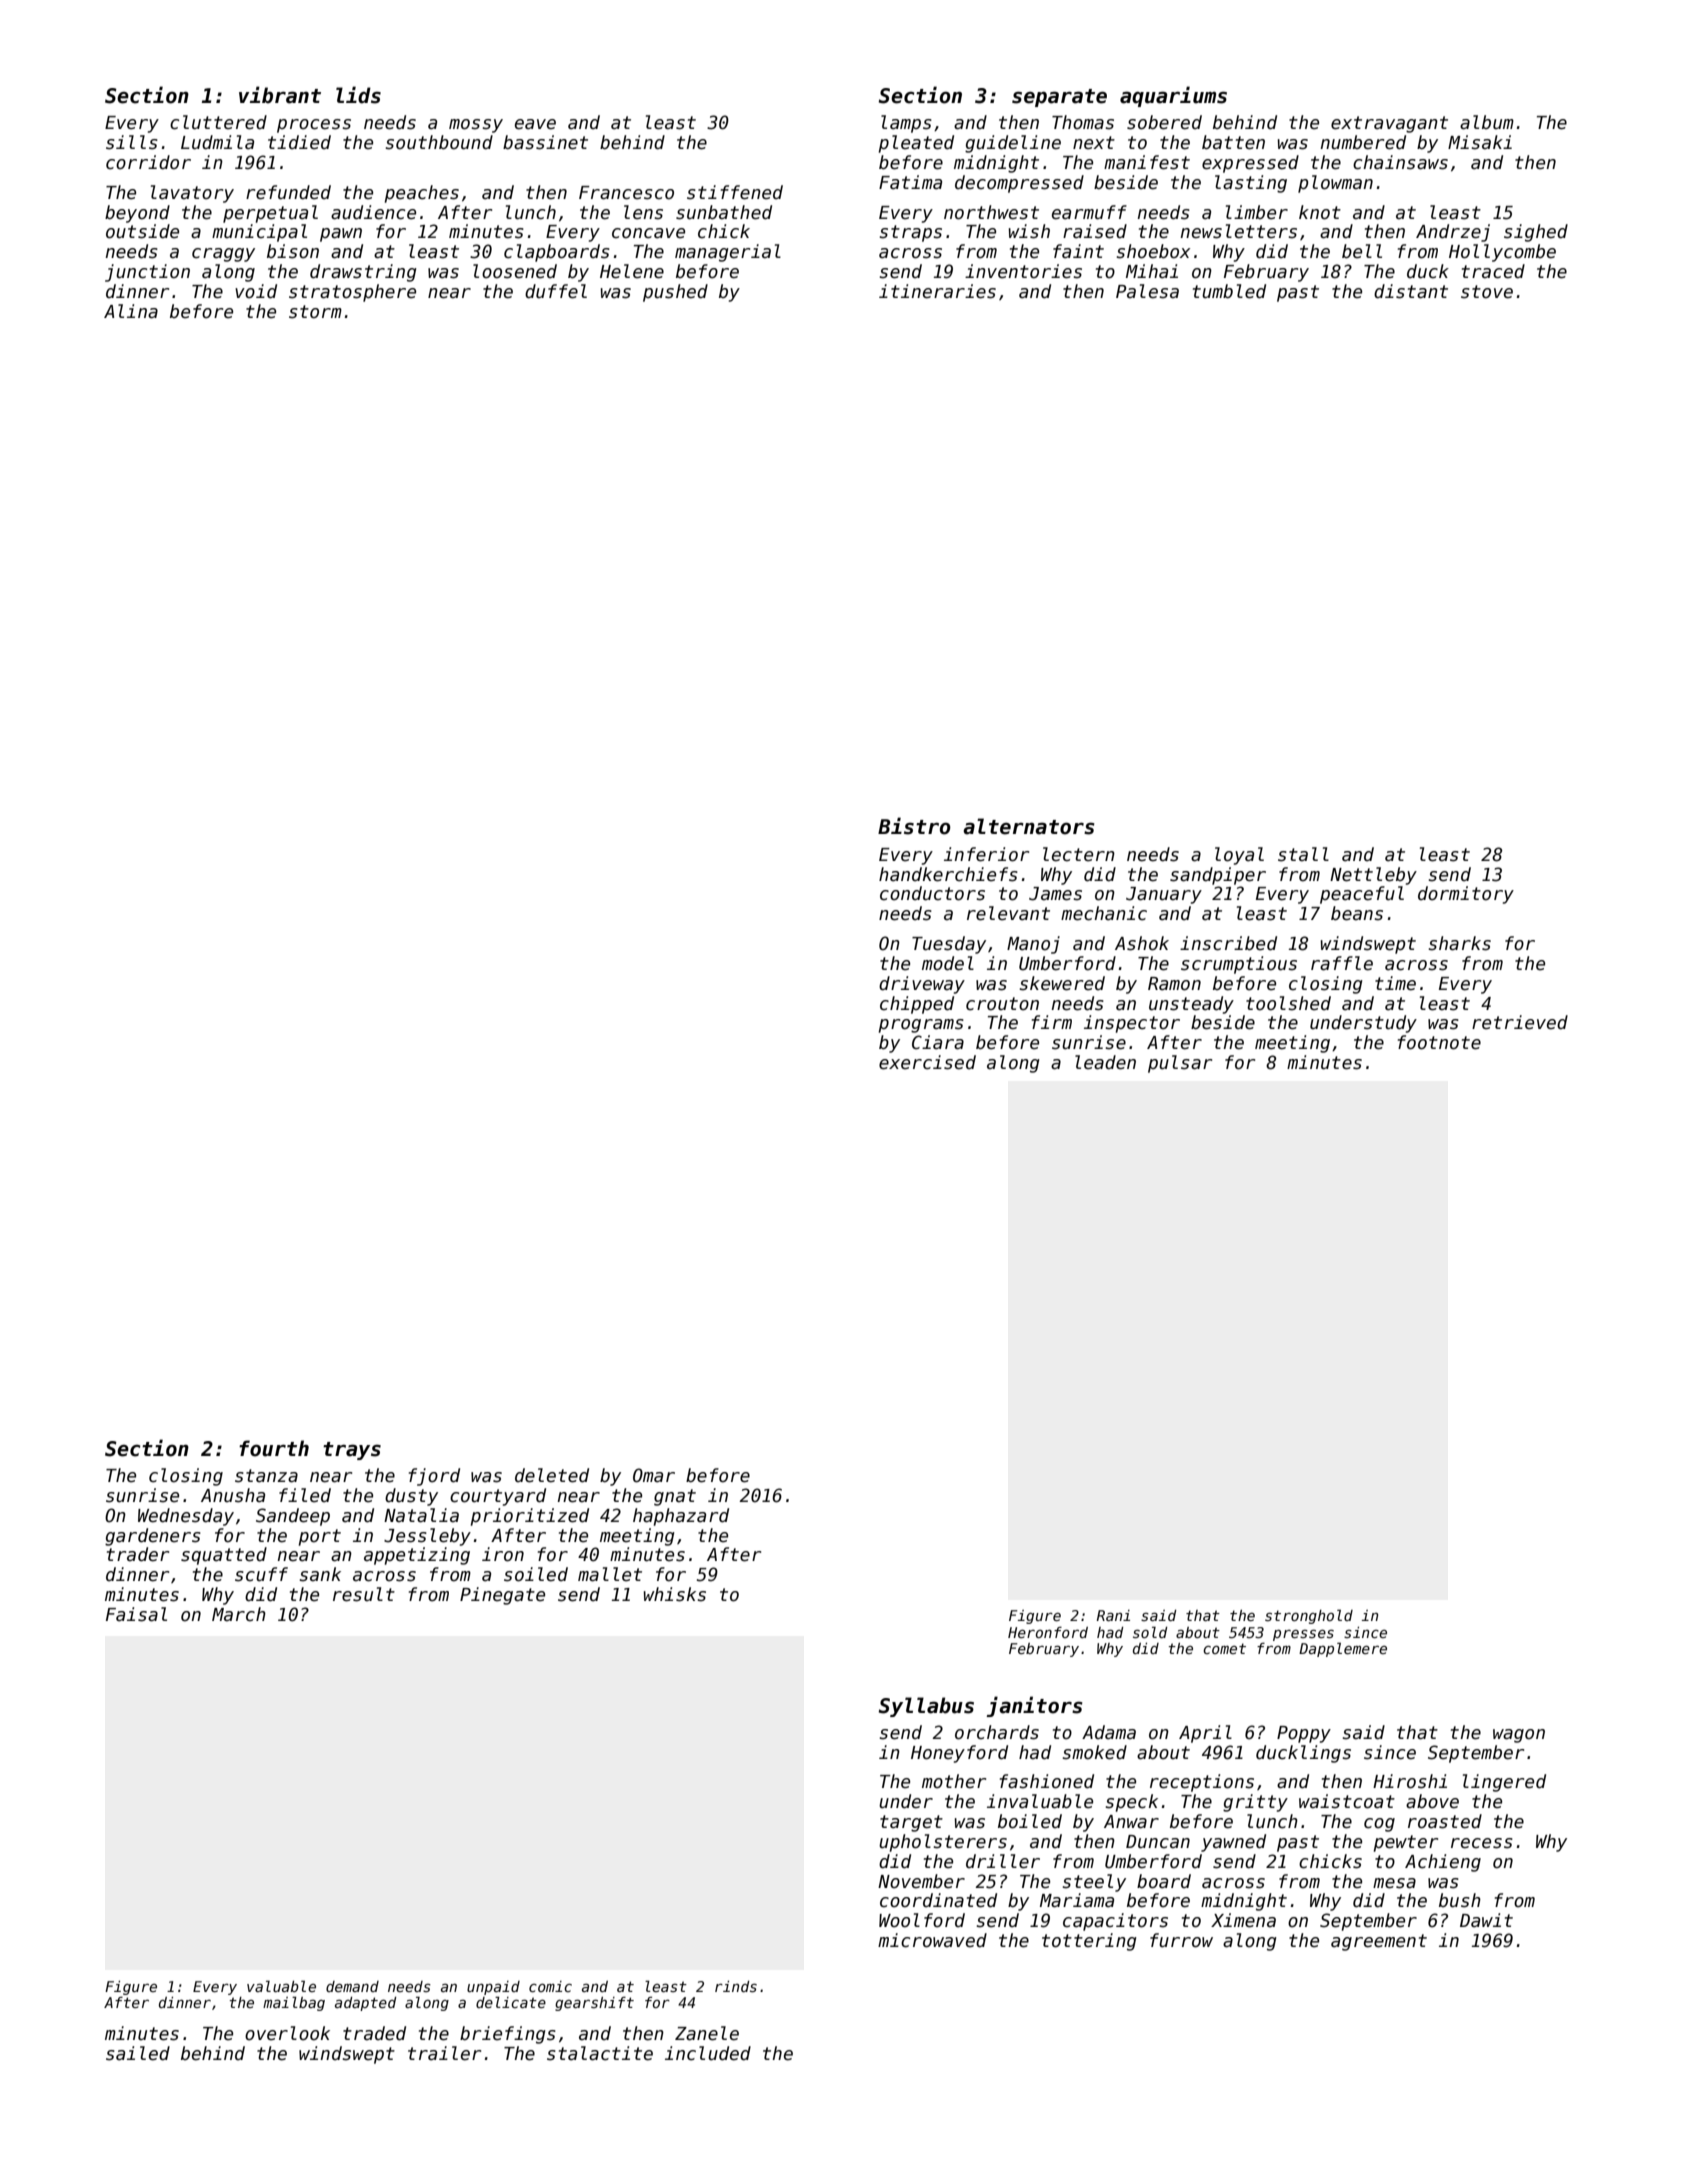 Image resolution: width=1683 pixels, height=2178 pixels. Describe the element at coordinates (910, 233) in the page. I see `straps` at that location.
